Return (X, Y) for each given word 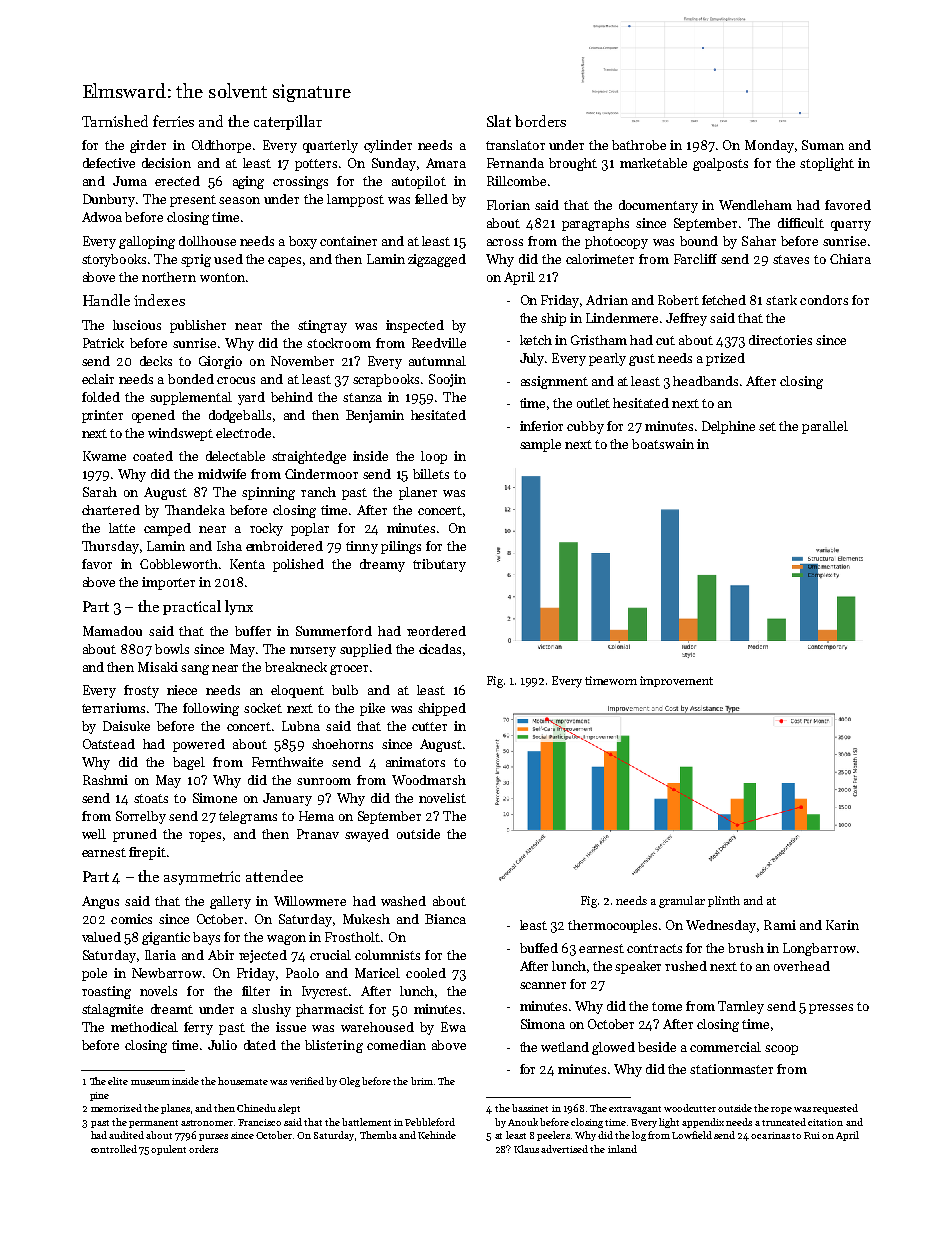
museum (150, 1082)
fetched (724, 300)
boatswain (663, 444)
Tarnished (115, 121)
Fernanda (515, 163)
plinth (724, 901)
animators (415, 762)
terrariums (113, 708)
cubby (585, 427)
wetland (565, 1047)
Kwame (104, 456)
